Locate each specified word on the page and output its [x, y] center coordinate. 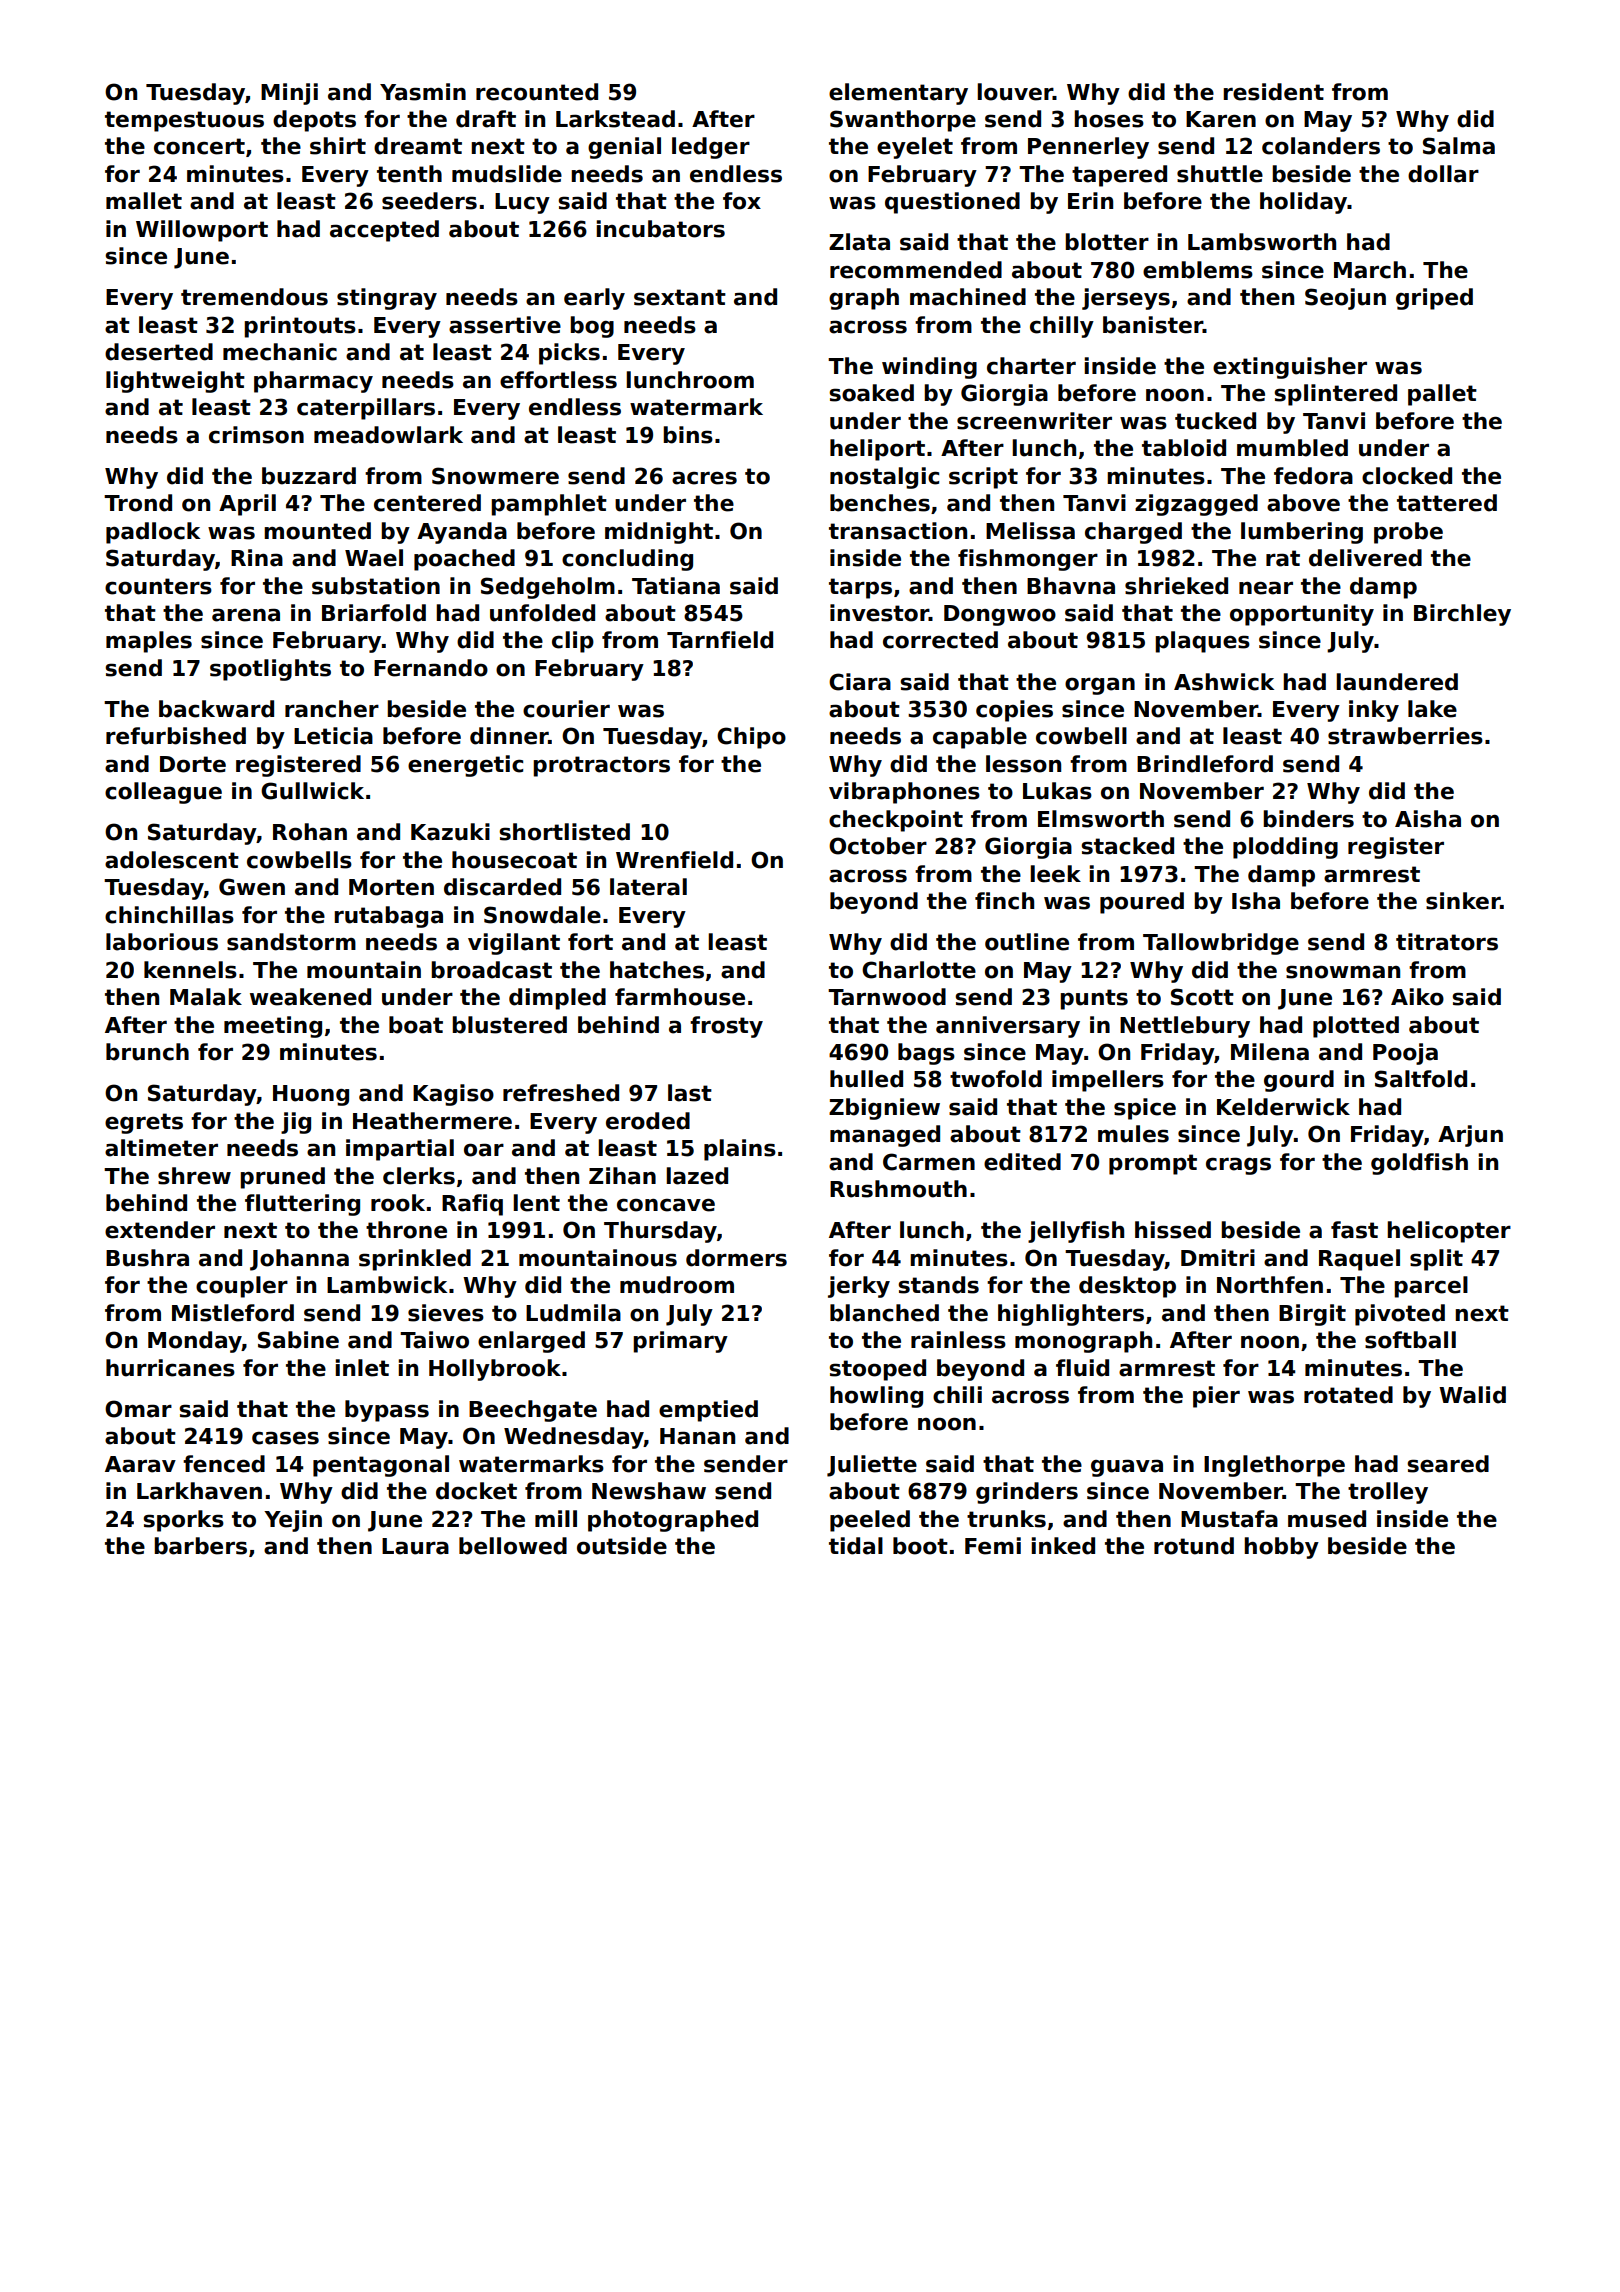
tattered [1447, 503]
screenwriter [1034, 421]
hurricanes [170, 1368]
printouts [300, 327]
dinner [509, 736]
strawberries [1405, 736]
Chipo [751, 738]
